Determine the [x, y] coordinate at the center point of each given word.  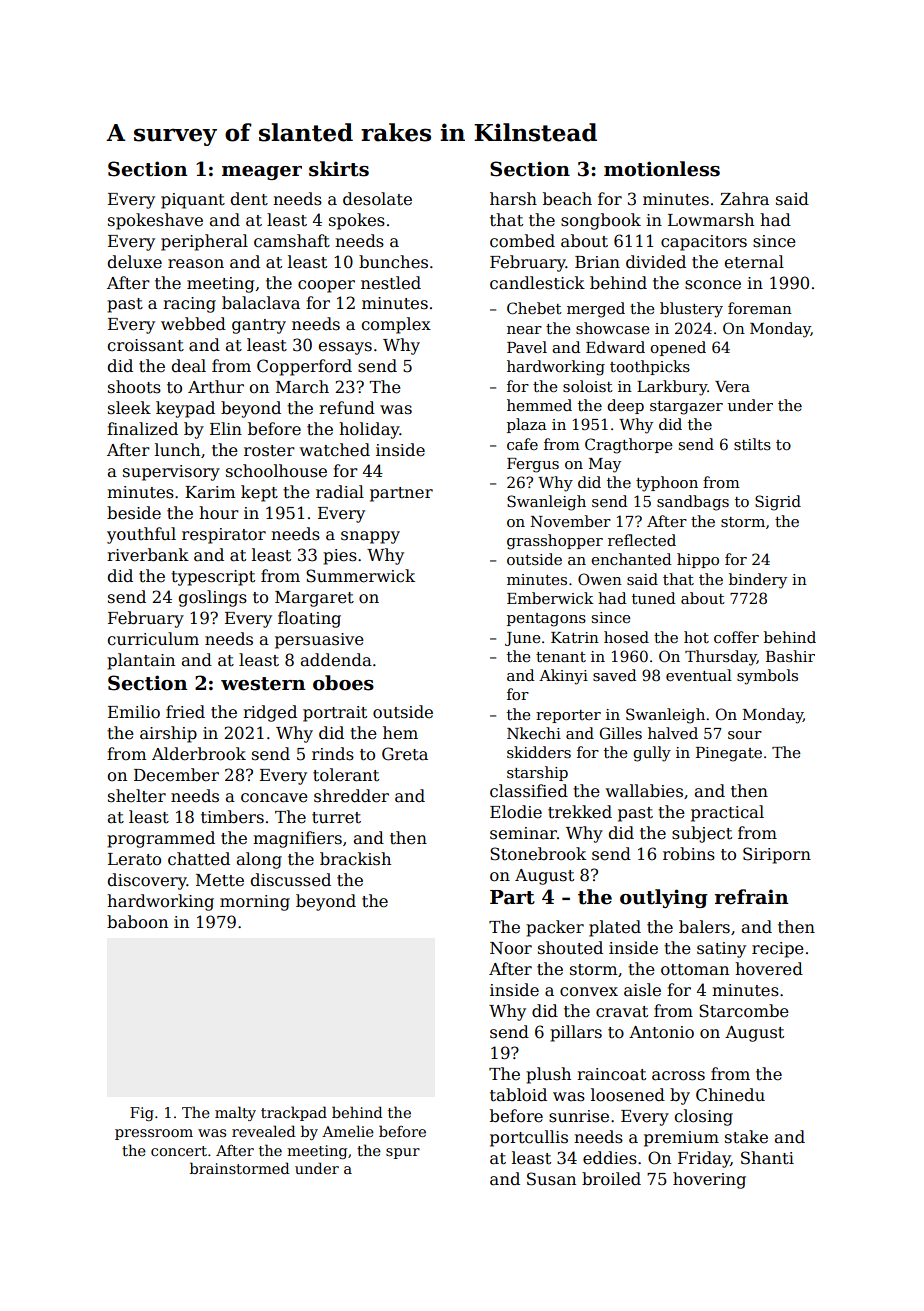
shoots [134, 387]
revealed [263, 1131]
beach [567, 199]
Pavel [527, 347]
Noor [511, 948]
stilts [752, 444]
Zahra [744, 199]
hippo [698, 560]
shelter [137, 796]
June [523, 639]
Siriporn [777, 855]
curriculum [153, 639]
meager [262, 173]
